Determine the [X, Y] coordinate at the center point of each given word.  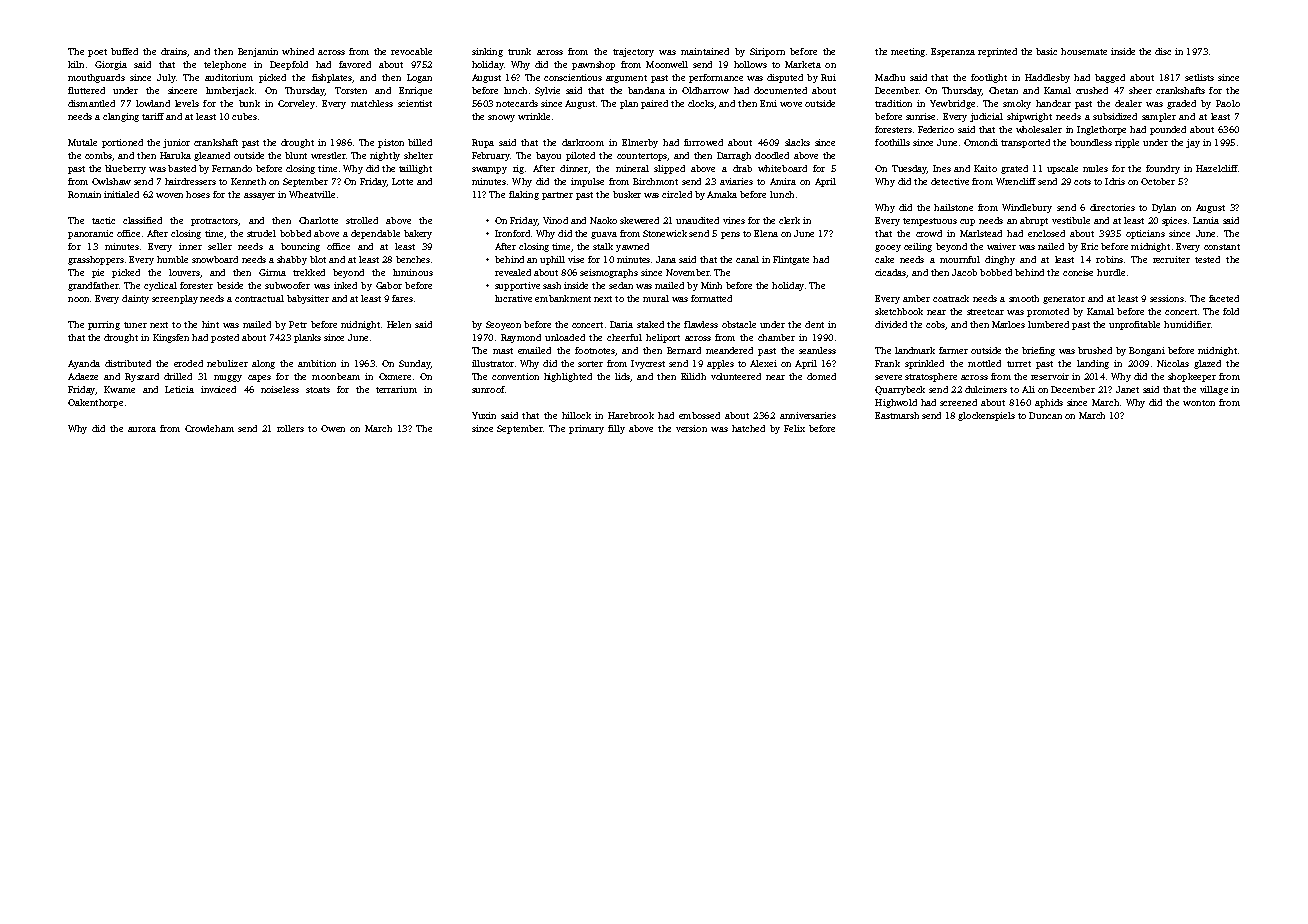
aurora [142, 429]
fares [402, 298]
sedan [621, 285]
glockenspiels [986, 416]
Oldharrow [705, 90]
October [1158, 181]
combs [98, 155]
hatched [748, 428]
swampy [489, 170]
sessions [1167, 298]
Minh [711, 285]
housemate [1084, 51]
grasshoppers [96, 260]
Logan [419, 78]
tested [1207, 259]
